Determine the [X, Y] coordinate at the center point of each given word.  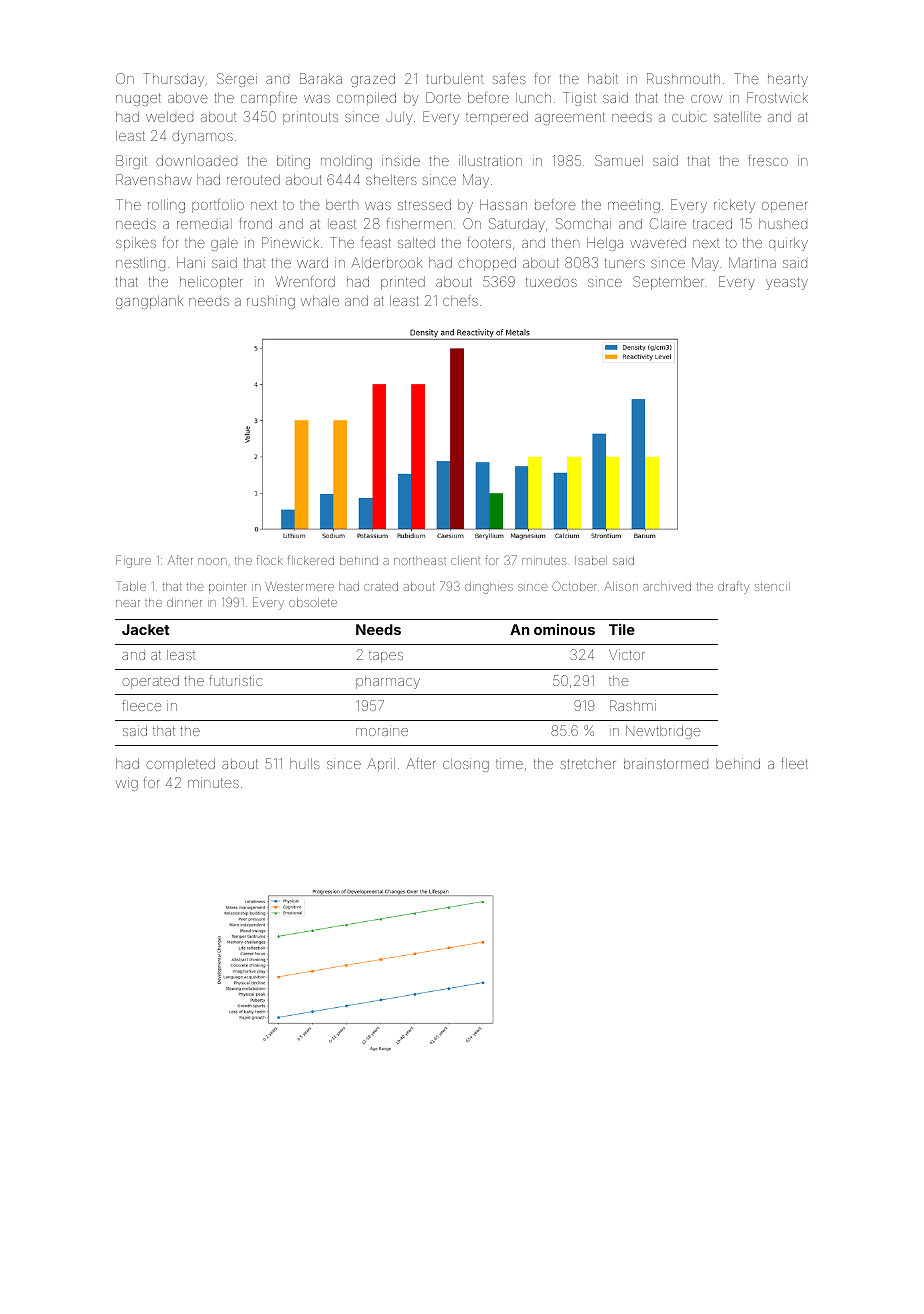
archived [667, 586]
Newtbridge [663, 732]
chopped [487, 264]
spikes [136, 244]
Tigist [579, 99]
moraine [382, 730]
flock [270, 560]
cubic [689, 116]
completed [180, 765]
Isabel [591, 560]
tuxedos [551, 282]
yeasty [787, 283]
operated [150, 682]
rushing [271, 302]
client [465, 560]
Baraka [321, 78]
